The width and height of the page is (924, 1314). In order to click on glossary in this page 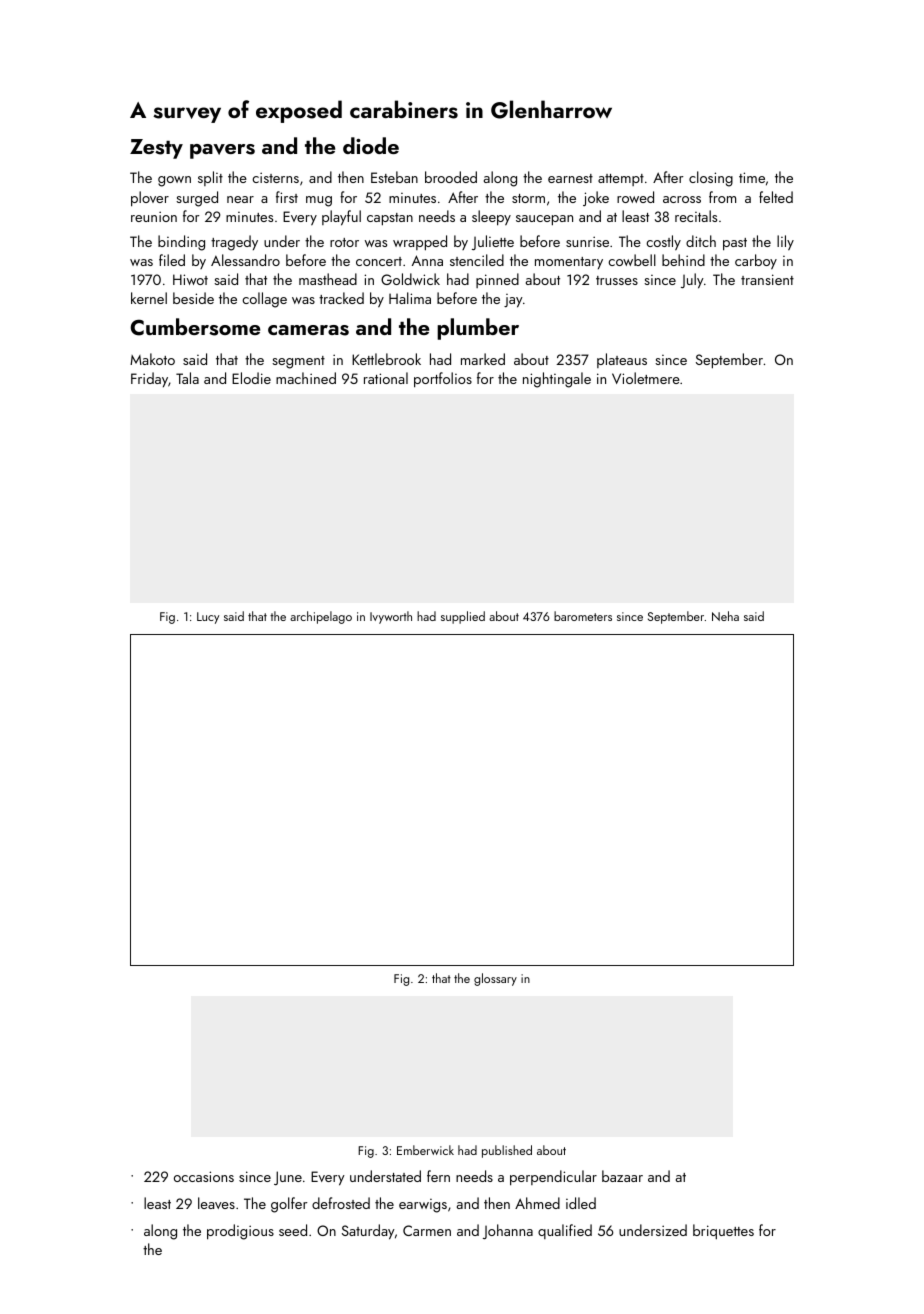, I will do `click(495, 979)`.
